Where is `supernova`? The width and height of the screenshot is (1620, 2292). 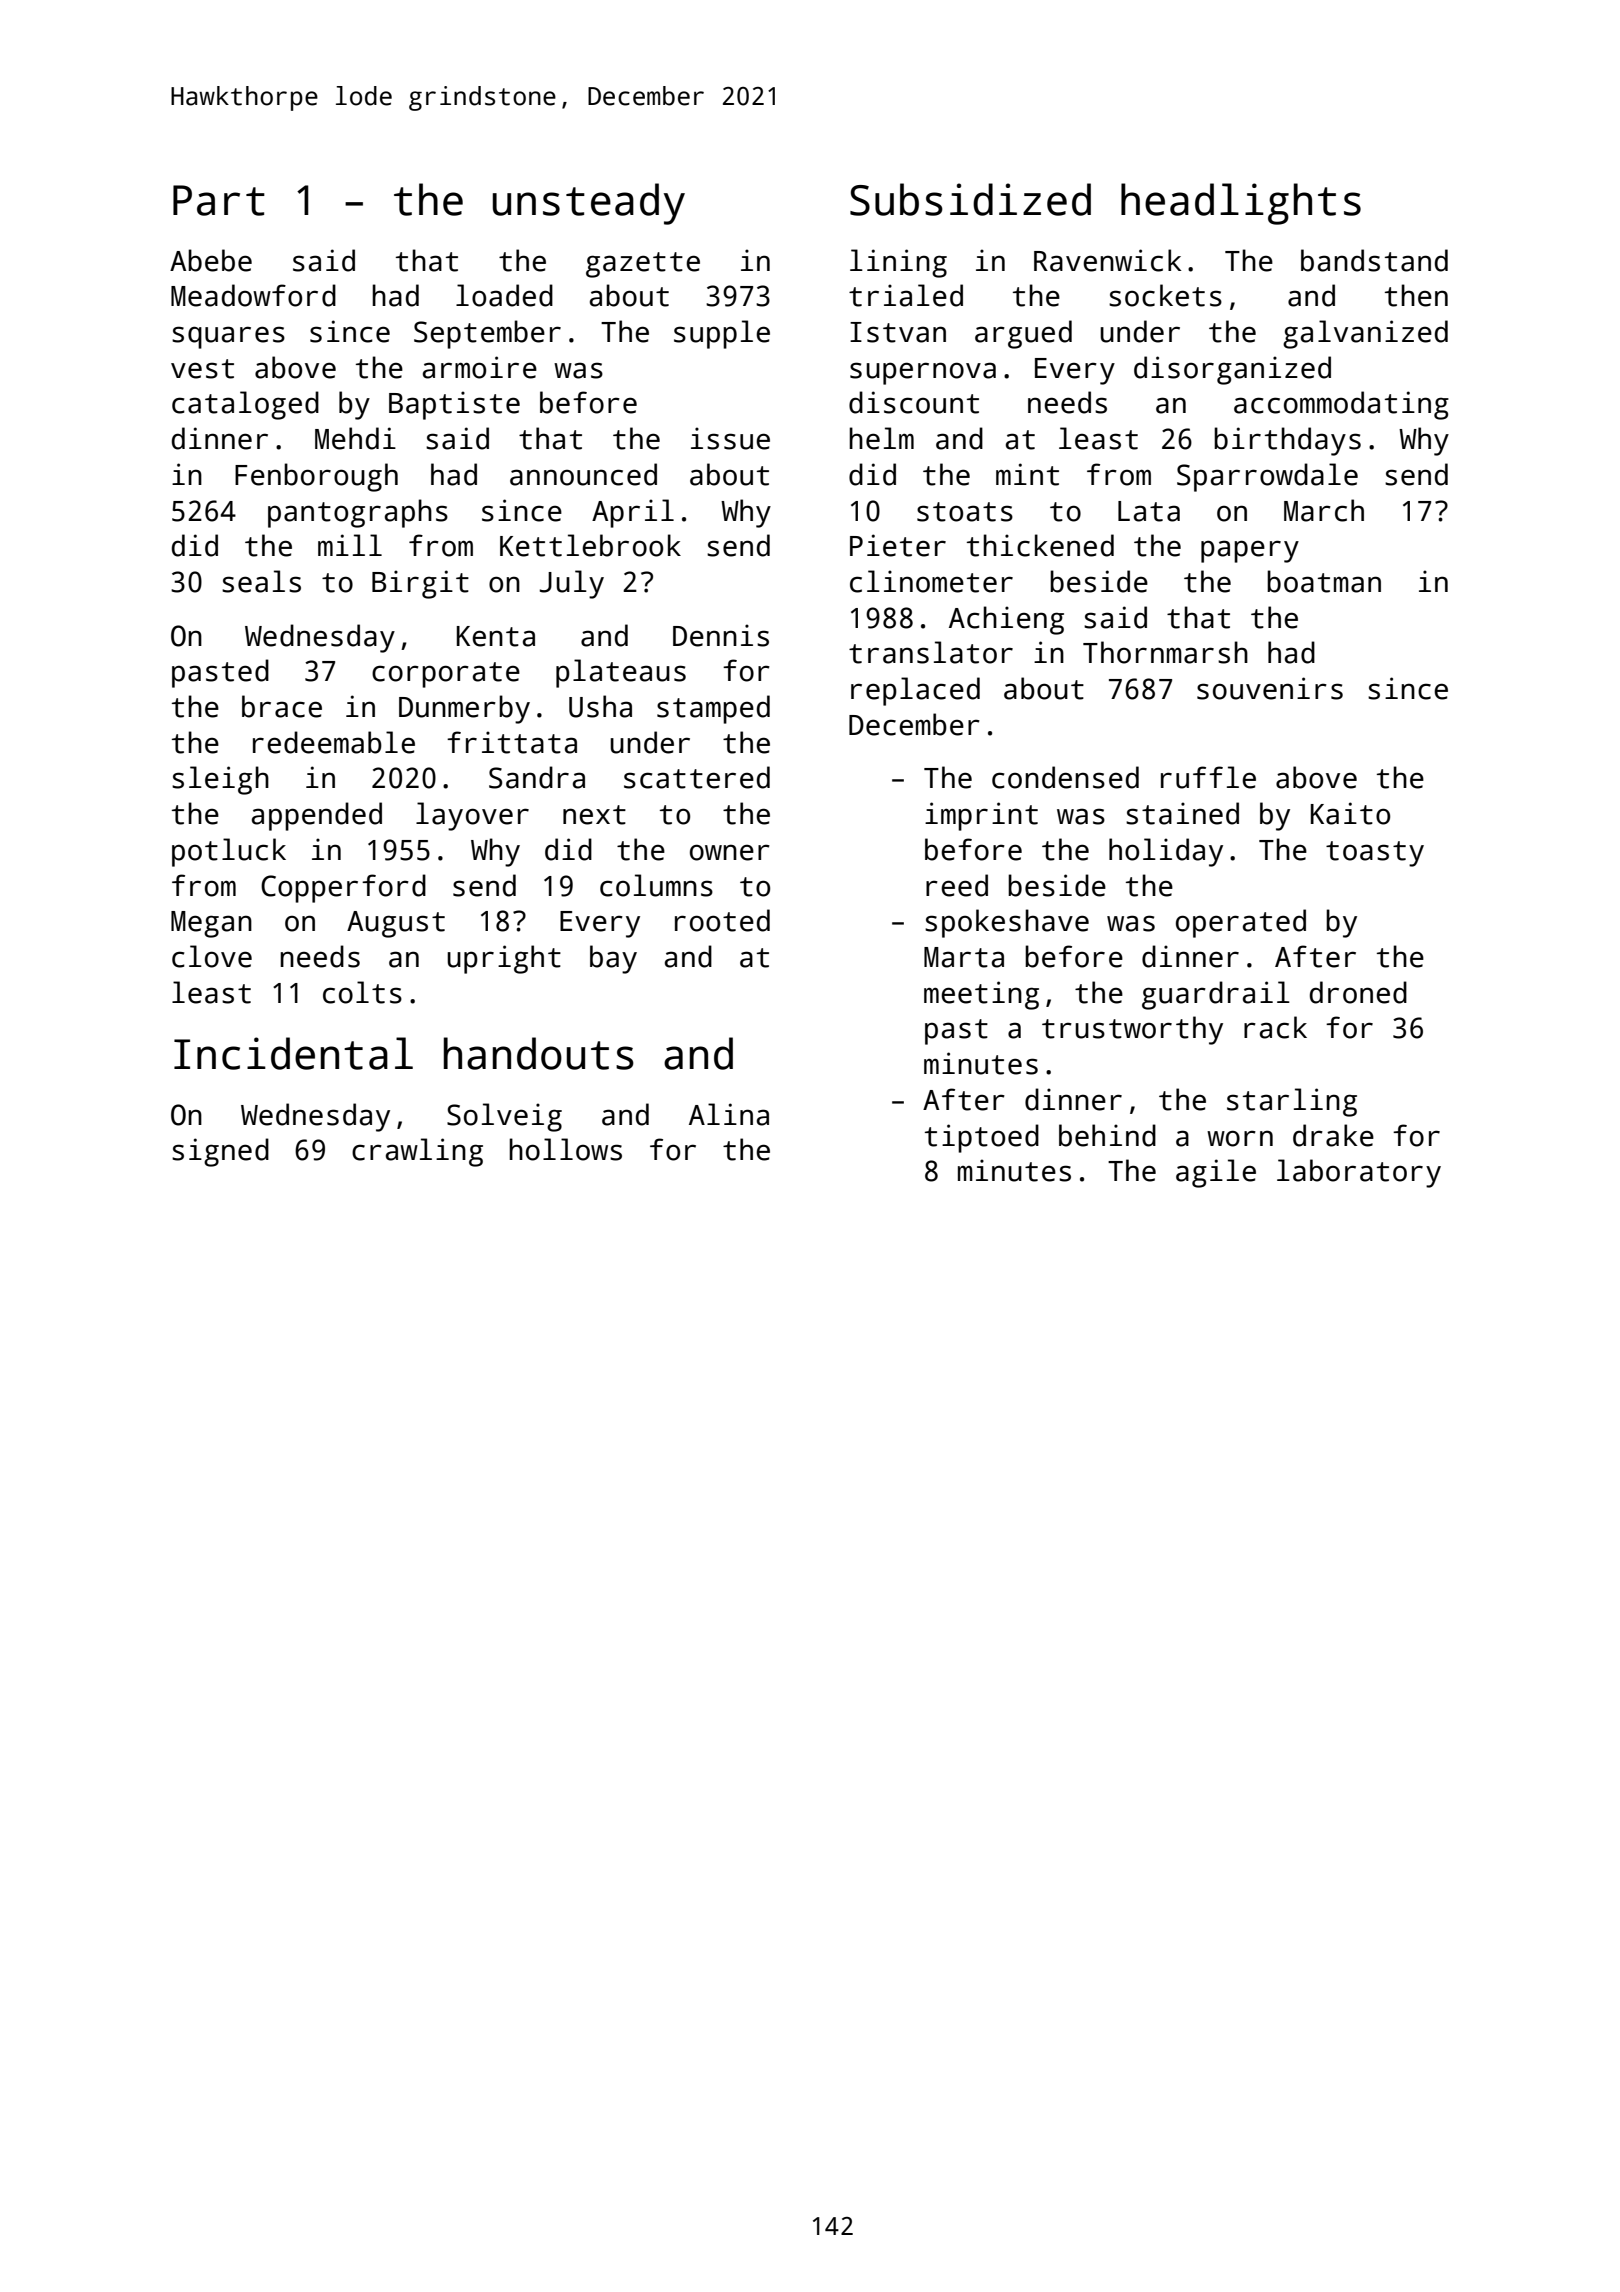
supernova is located at coordinates (923, 373).
